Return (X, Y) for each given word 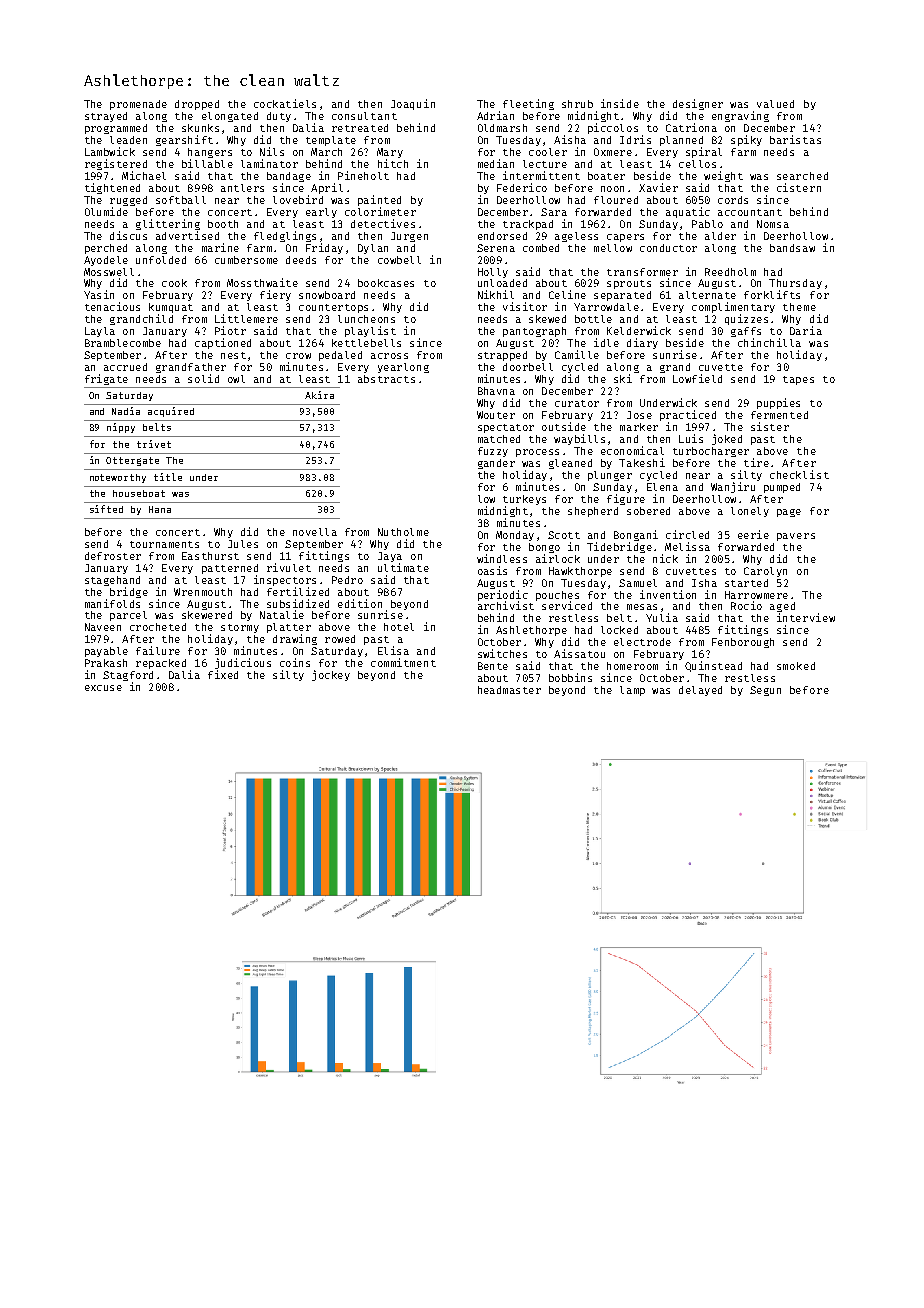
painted (379, 200)
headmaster (509, 690)
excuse (103, 688)
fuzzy (493, 452)
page (789, 513)
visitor (525, 306)
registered (116, 164)
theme (799, 307)
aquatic (688, 212)
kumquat (171, 308)
